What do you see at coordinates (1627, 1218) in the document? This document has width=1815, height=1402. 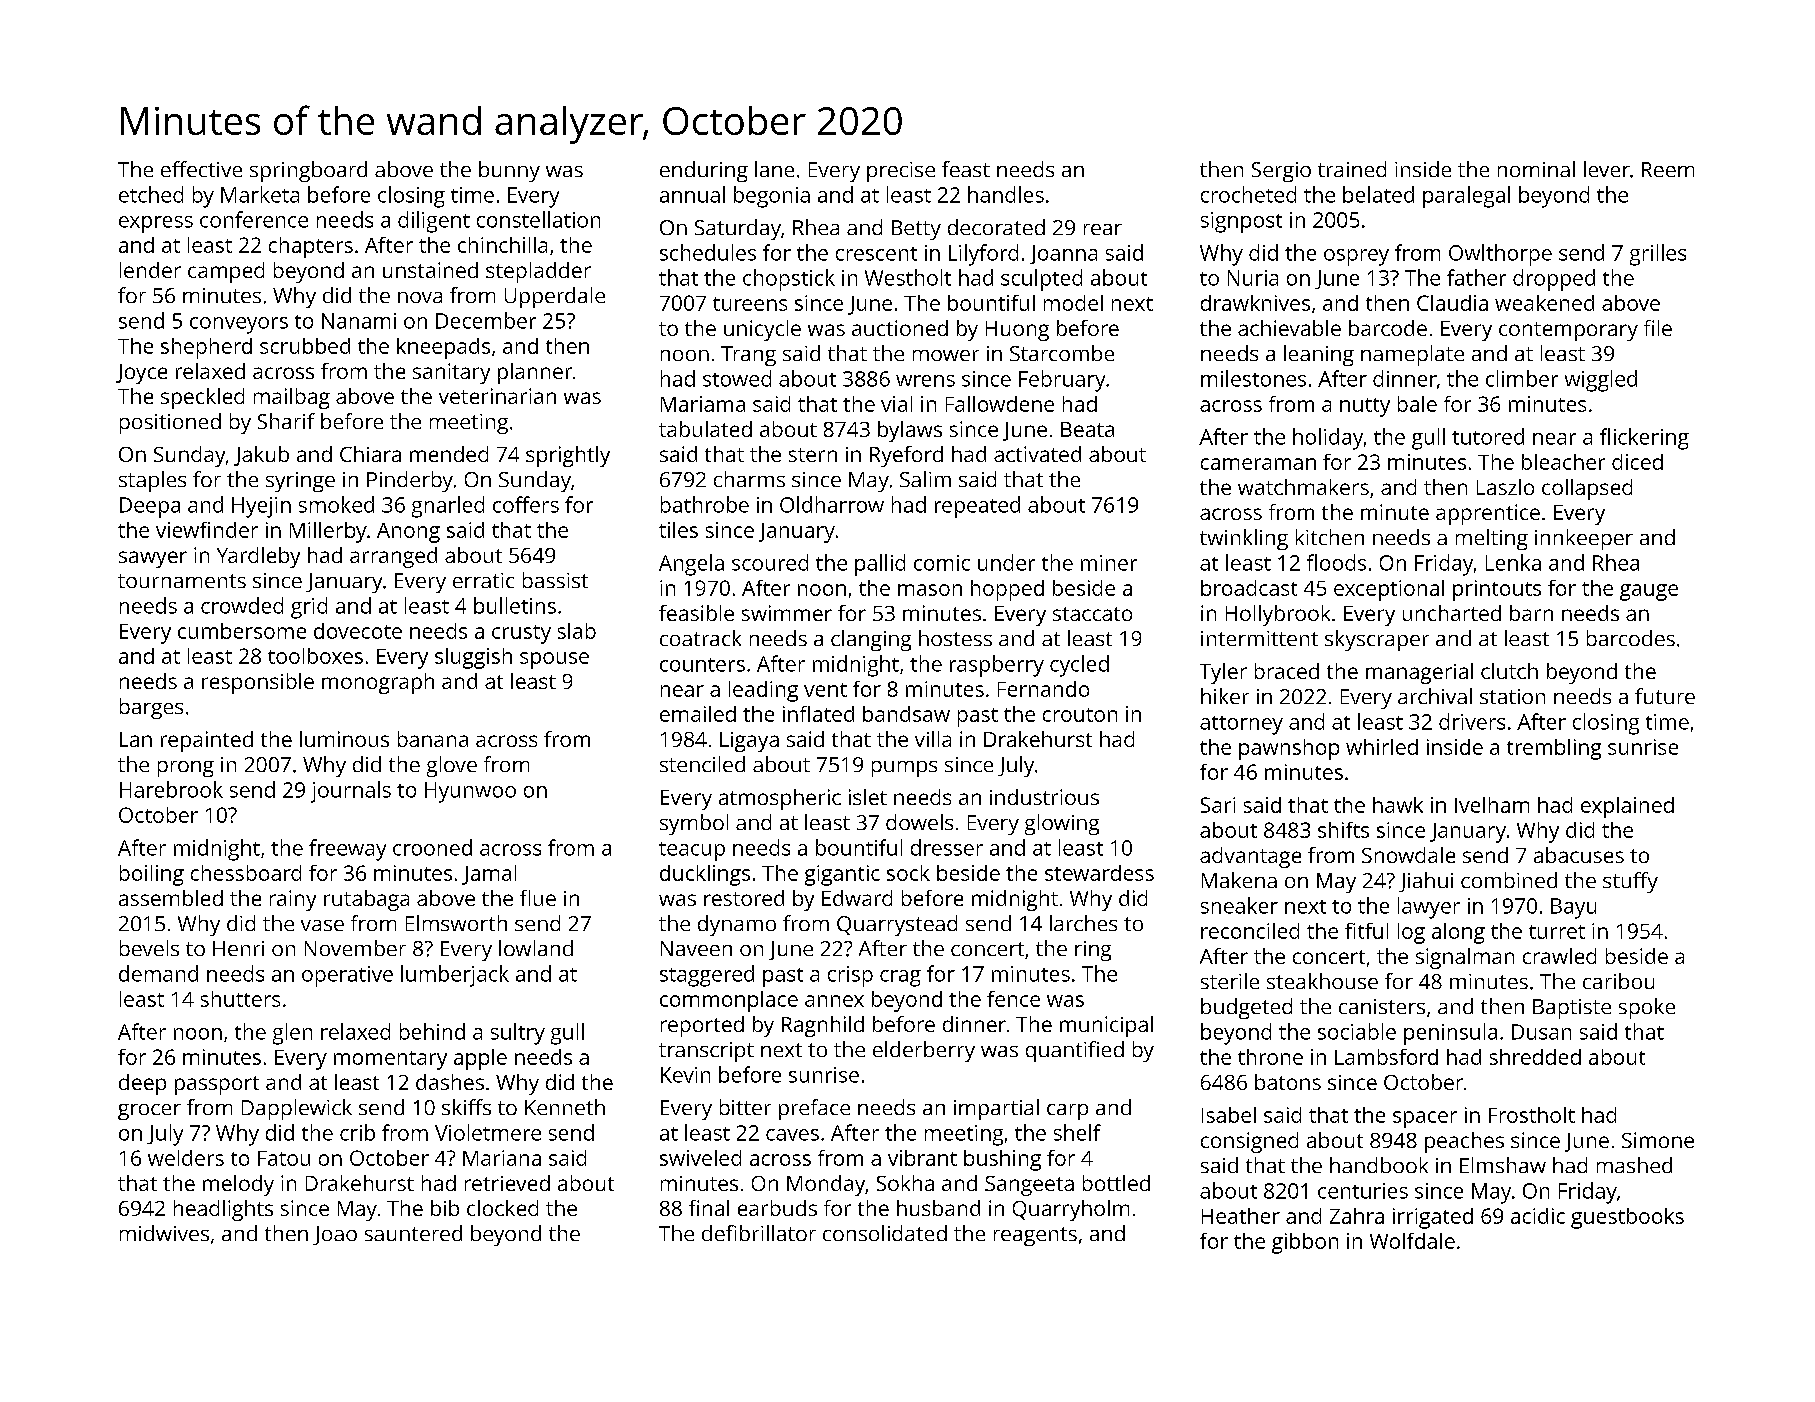 I see `guestbooks` at bounding box center [1627, 1218].
